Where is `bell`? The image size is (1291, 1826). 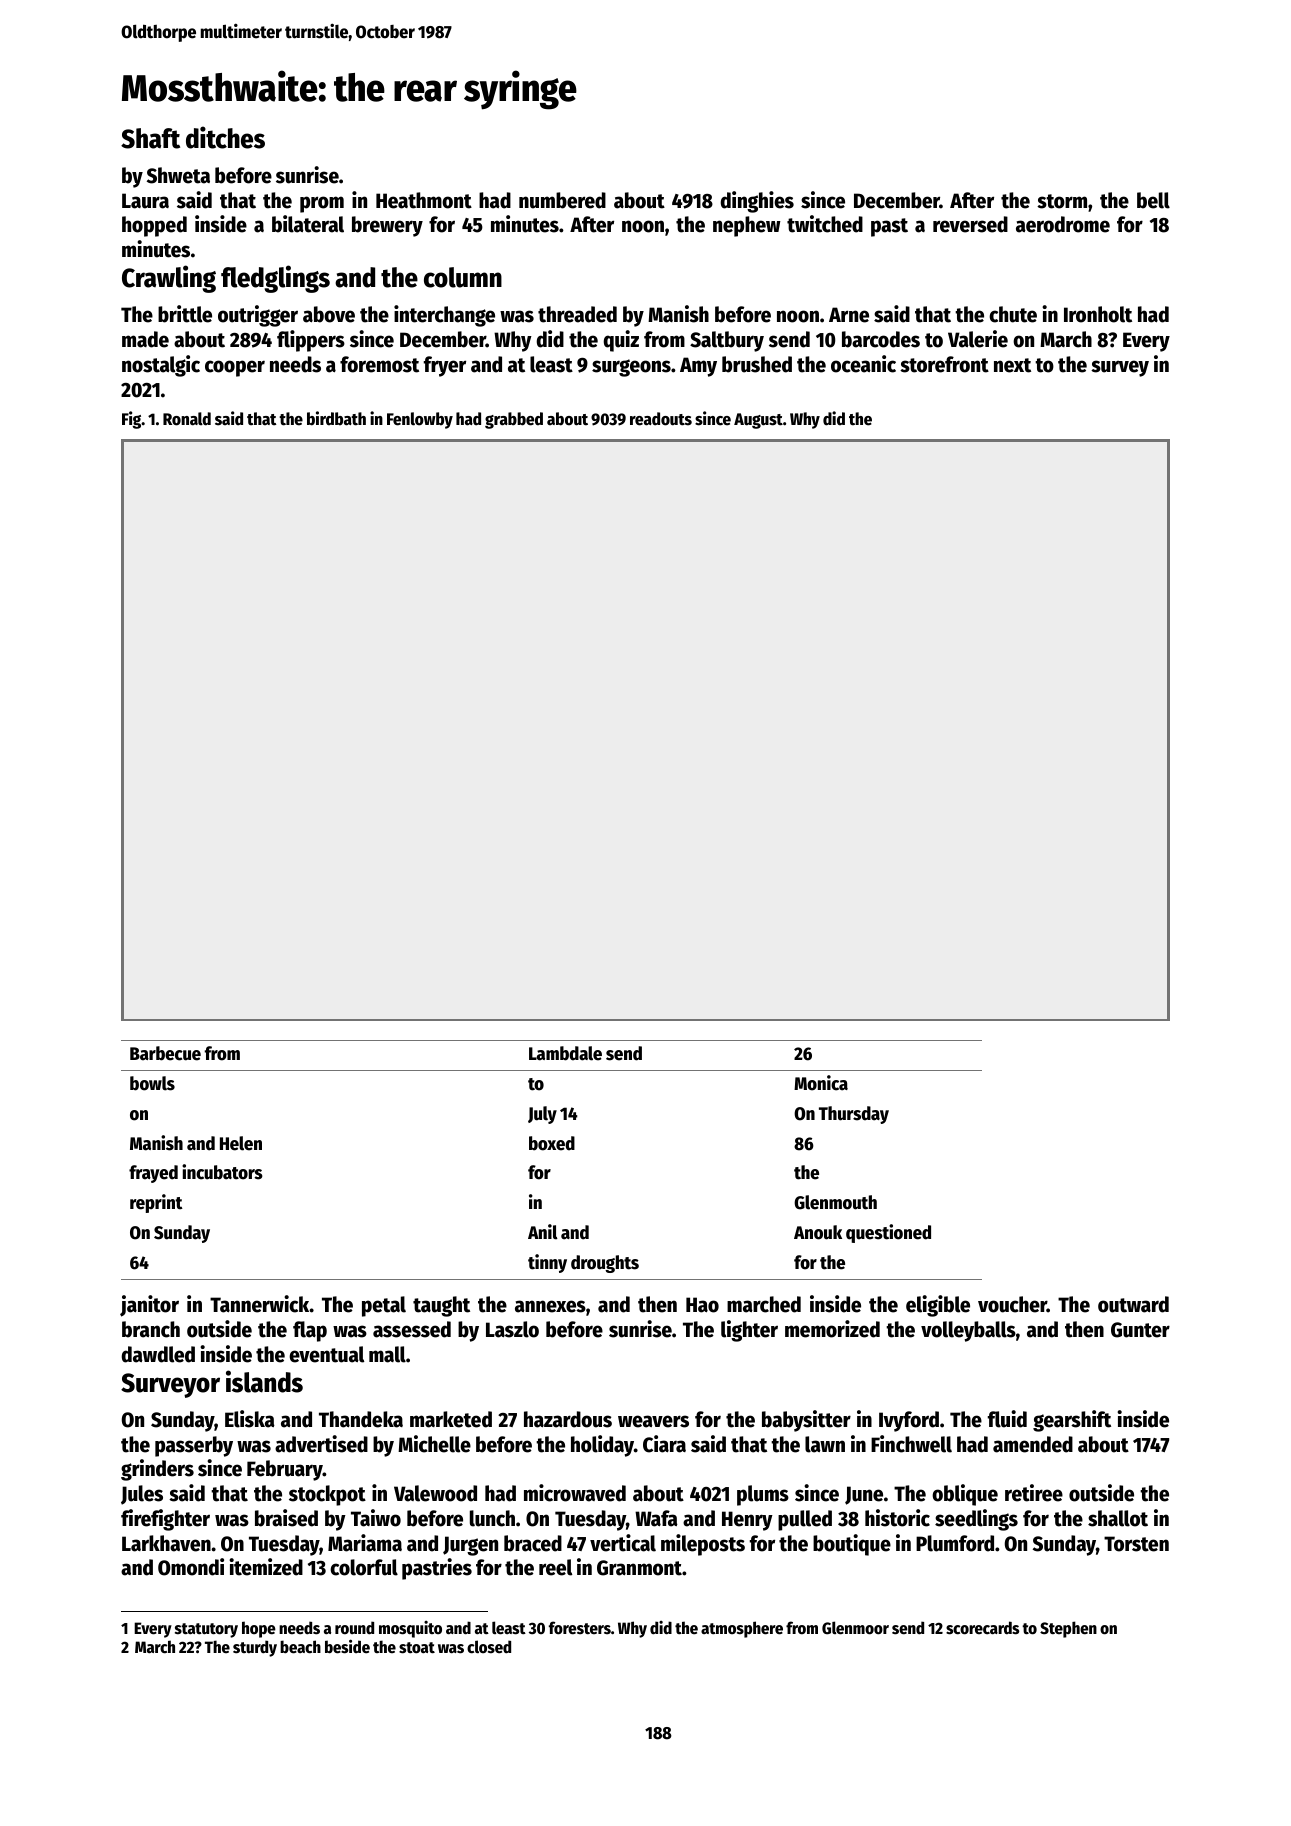
bell is located at coordinates (1153, 200).
